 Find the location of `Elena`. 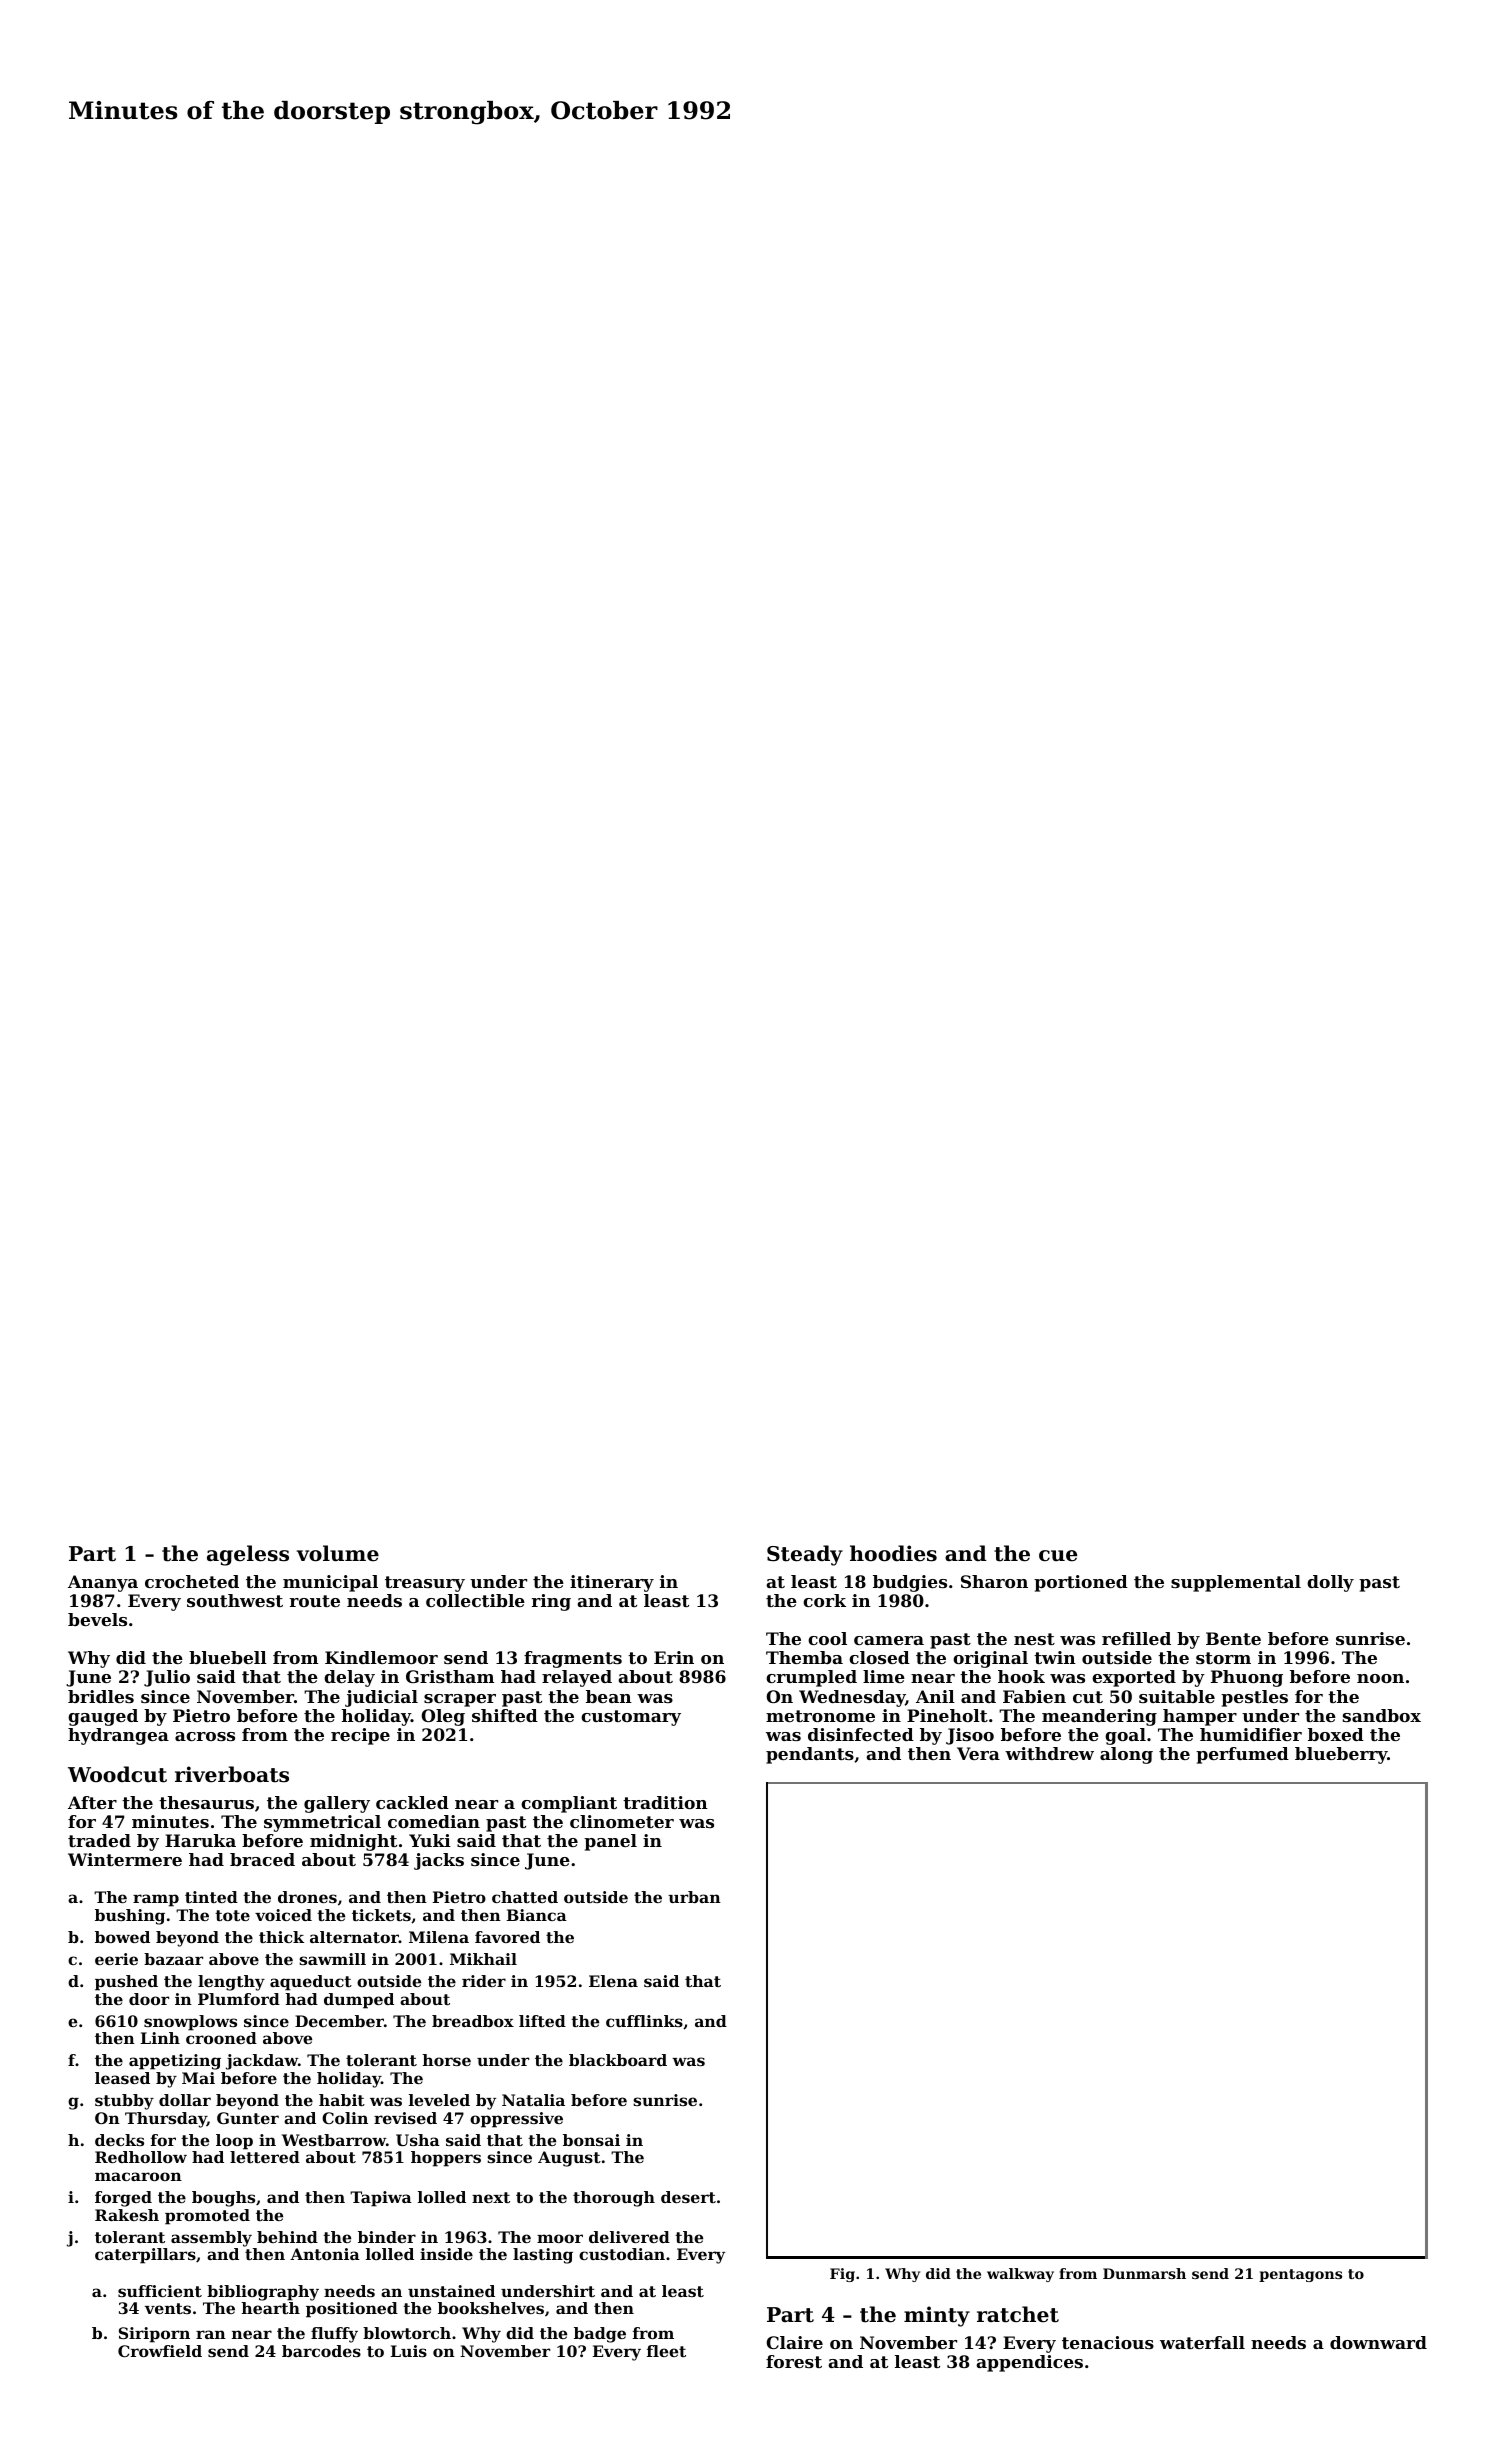

Elena is located at coordinates (613, 1981).
